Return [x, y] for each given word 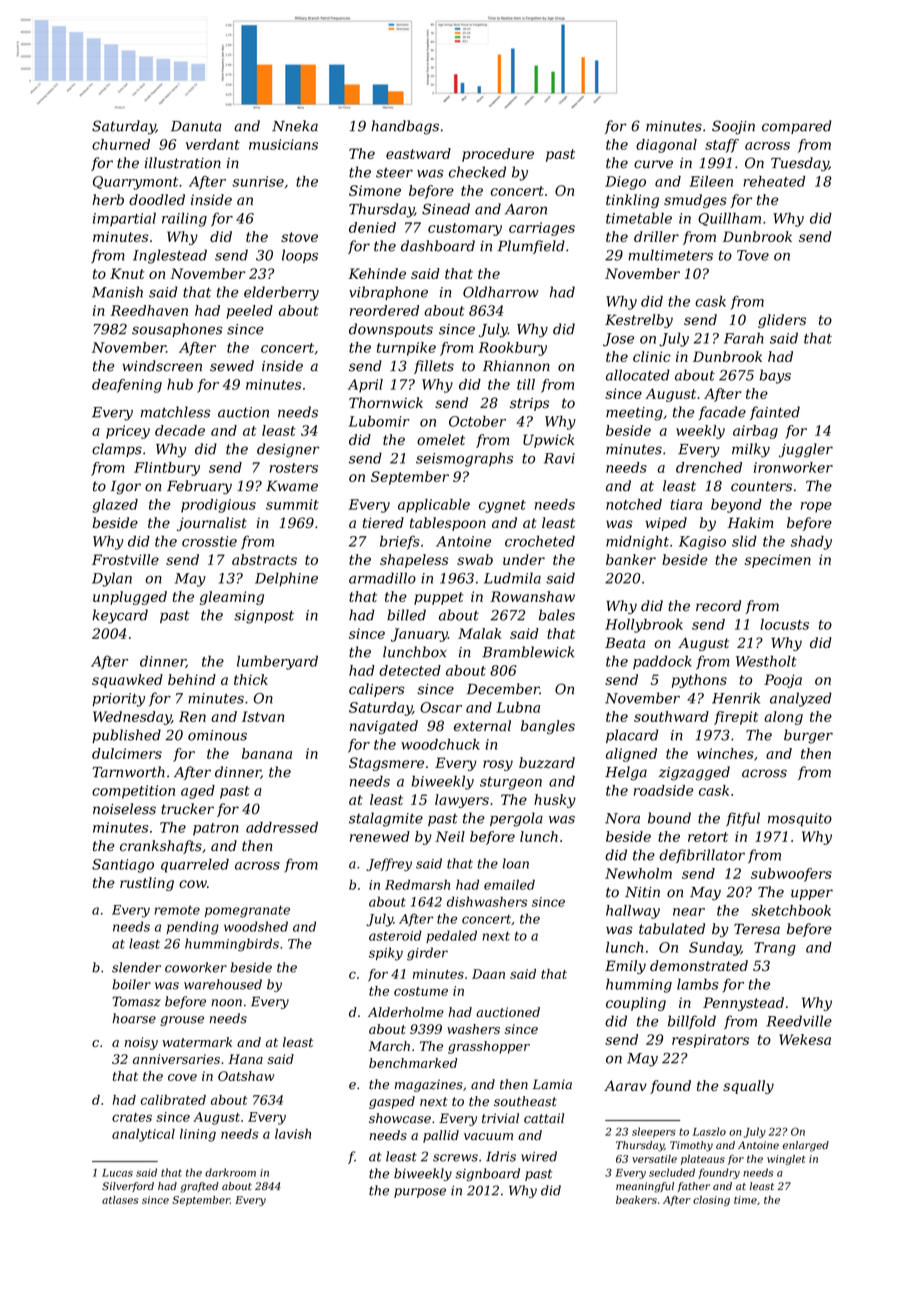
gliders [782, 321]
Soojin [733, 127]
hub [180, 384]
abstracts [264, 559]
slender [136, 967]
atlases [120, 1200]
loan [515, 863]
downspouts [391, 330]
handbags [405, 127]
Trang [775, 949]
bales [557, 615]
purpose [420, 1193]
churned [121, 144]
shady [811, 542]
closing [711, 1201]
